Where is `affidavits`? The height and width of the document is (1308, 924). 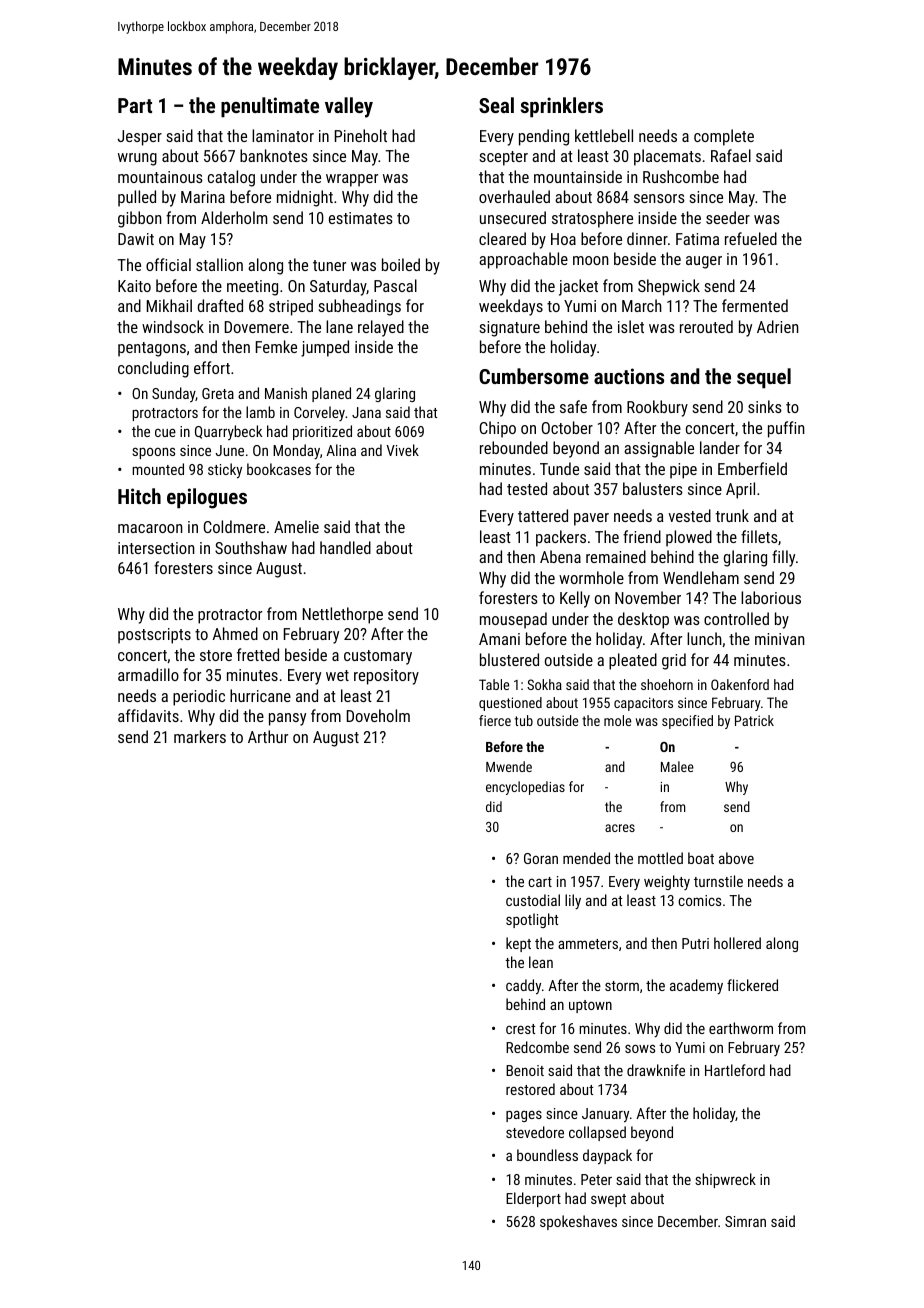
affidavits is located at coordinates (148, 715).
